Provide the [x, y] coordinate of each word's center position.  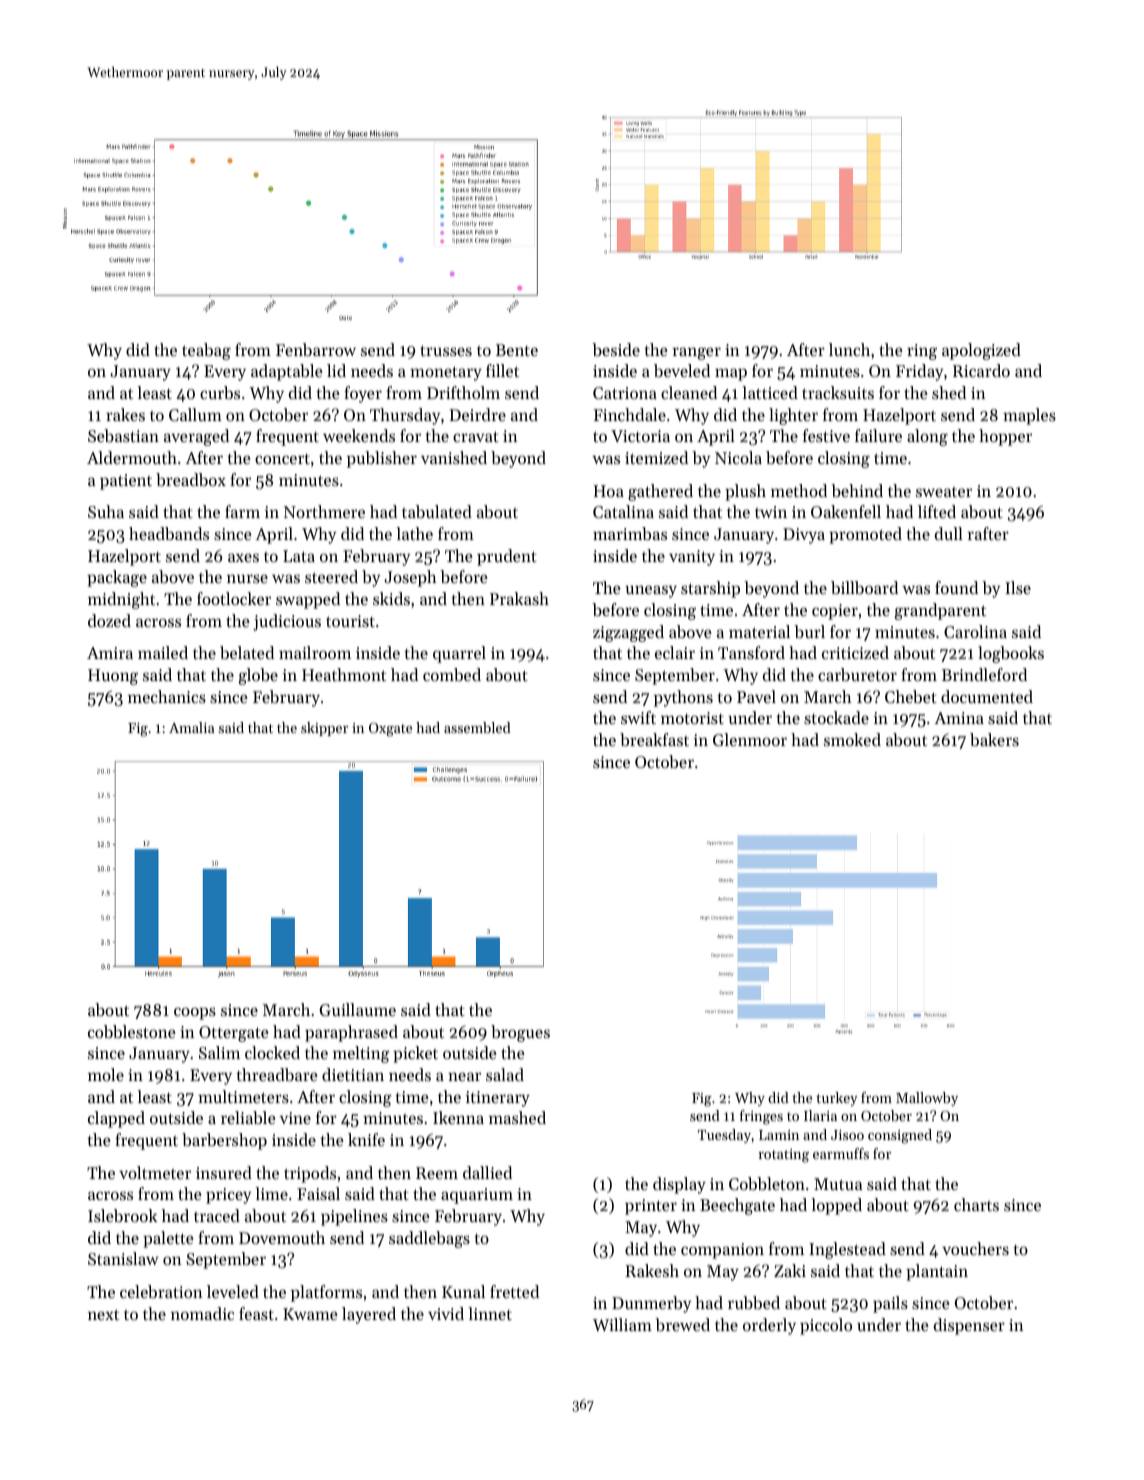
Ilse [1018, 587]
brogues [520, 1033]
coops [195, 1013]
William [622, 1324]
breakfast [654, 739]
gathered [660, 492]
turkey [837, 1099]
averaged [196, 437]
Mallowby [927, 1099]
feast [256, 1313]
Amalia [192, 727]
